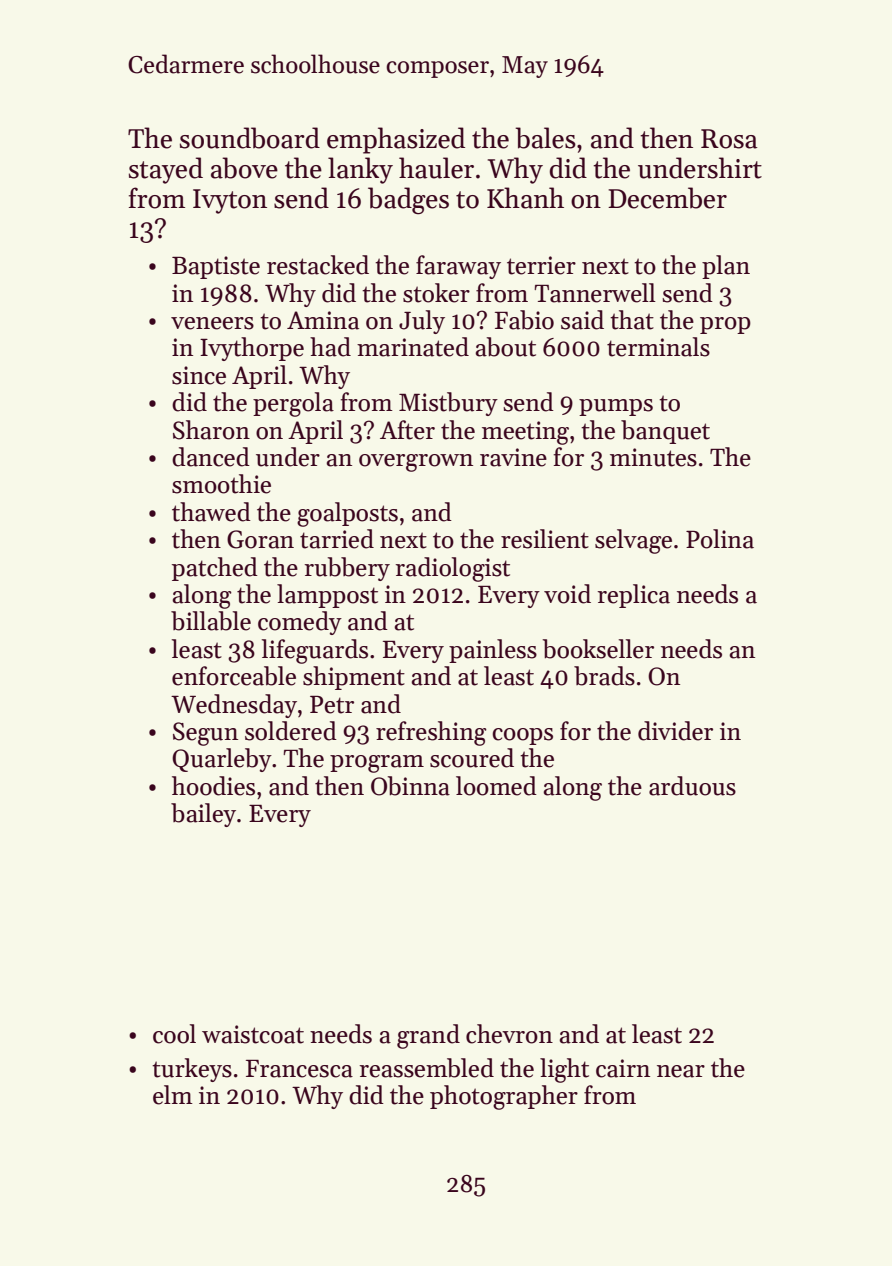 The width and height of the screenshot is (892, 1266). What do you see at coordinates (675, 731) in the screenshot?
I see `divider` at bounding box center [675, 731].
